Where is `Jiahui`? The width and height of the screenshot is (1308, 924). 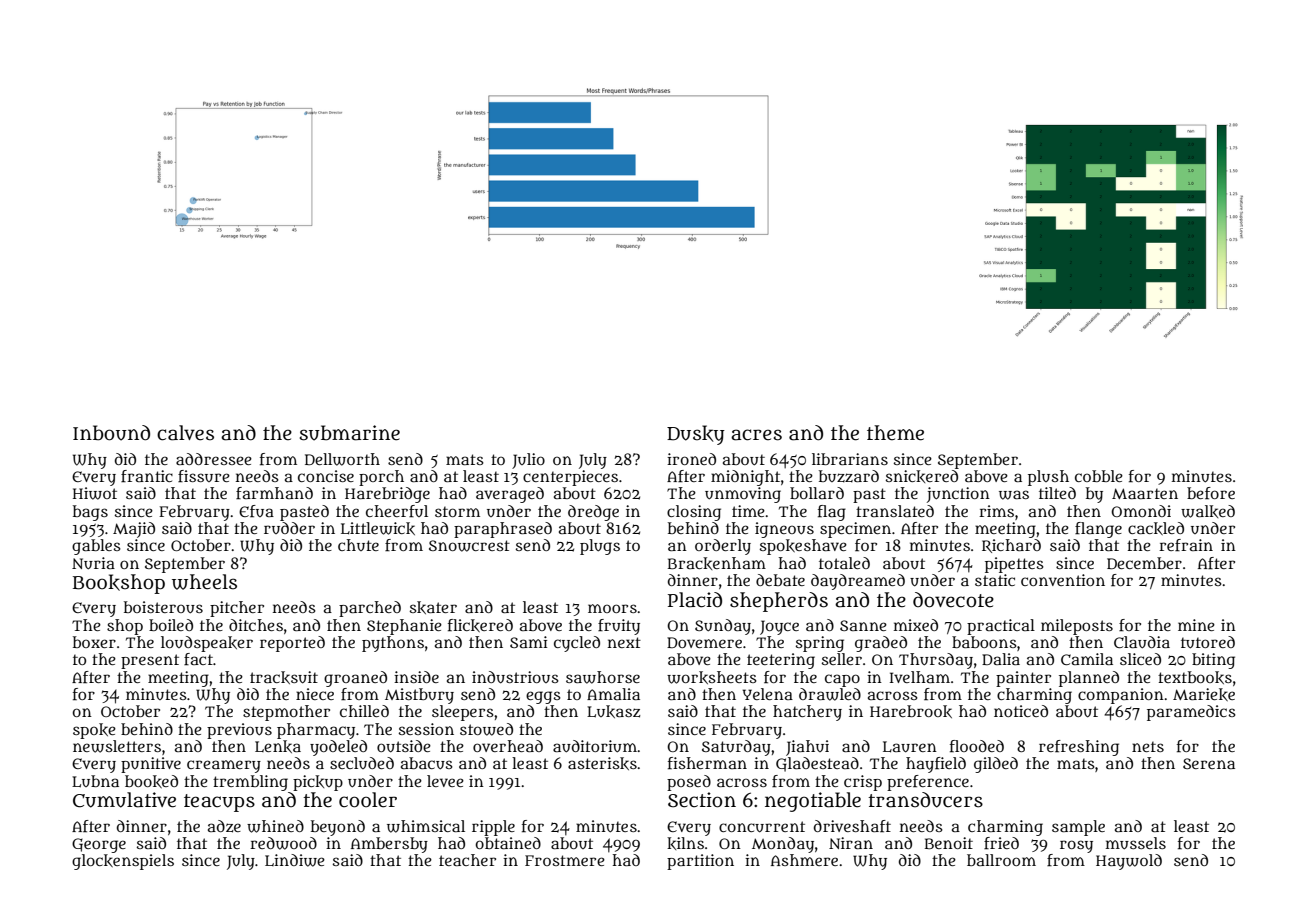 Jiahui is located at coordinates (807, 748).
